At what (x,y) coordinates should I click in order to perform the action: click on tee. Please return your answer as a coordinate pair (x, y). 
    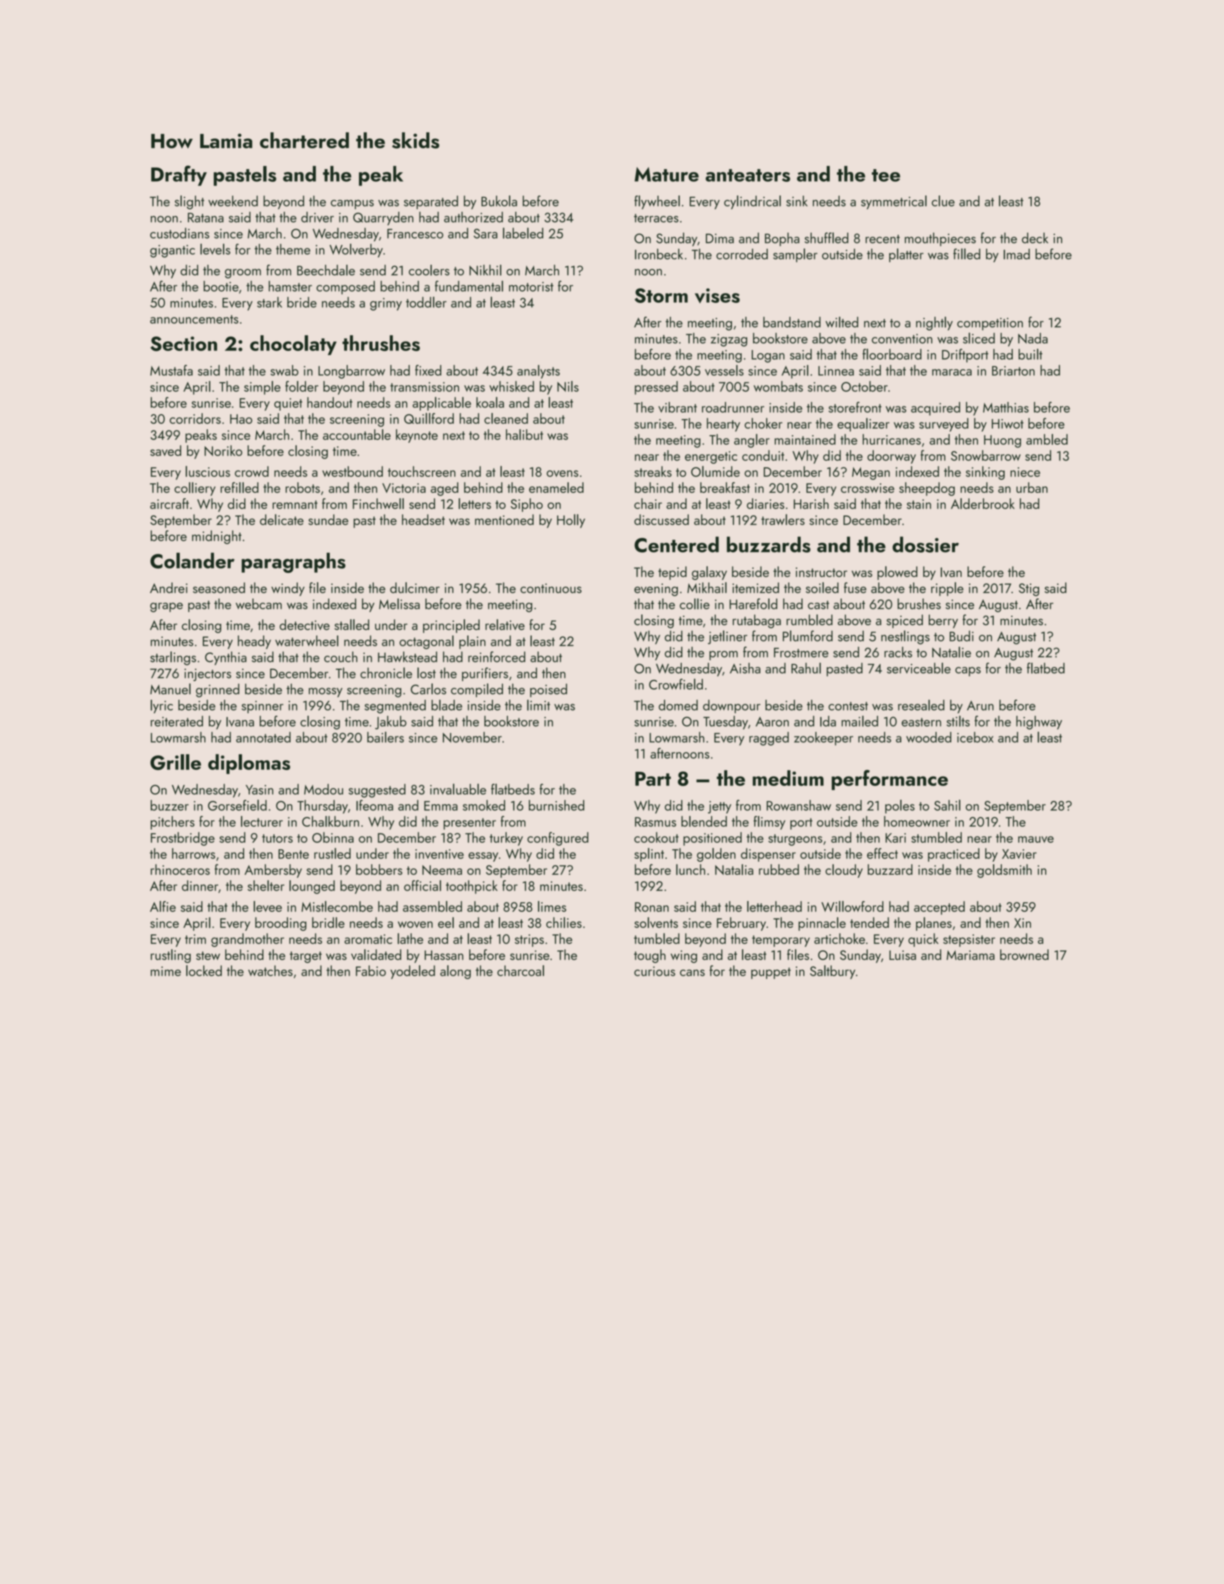
    Looking at the image, I should click on (886, 175).
